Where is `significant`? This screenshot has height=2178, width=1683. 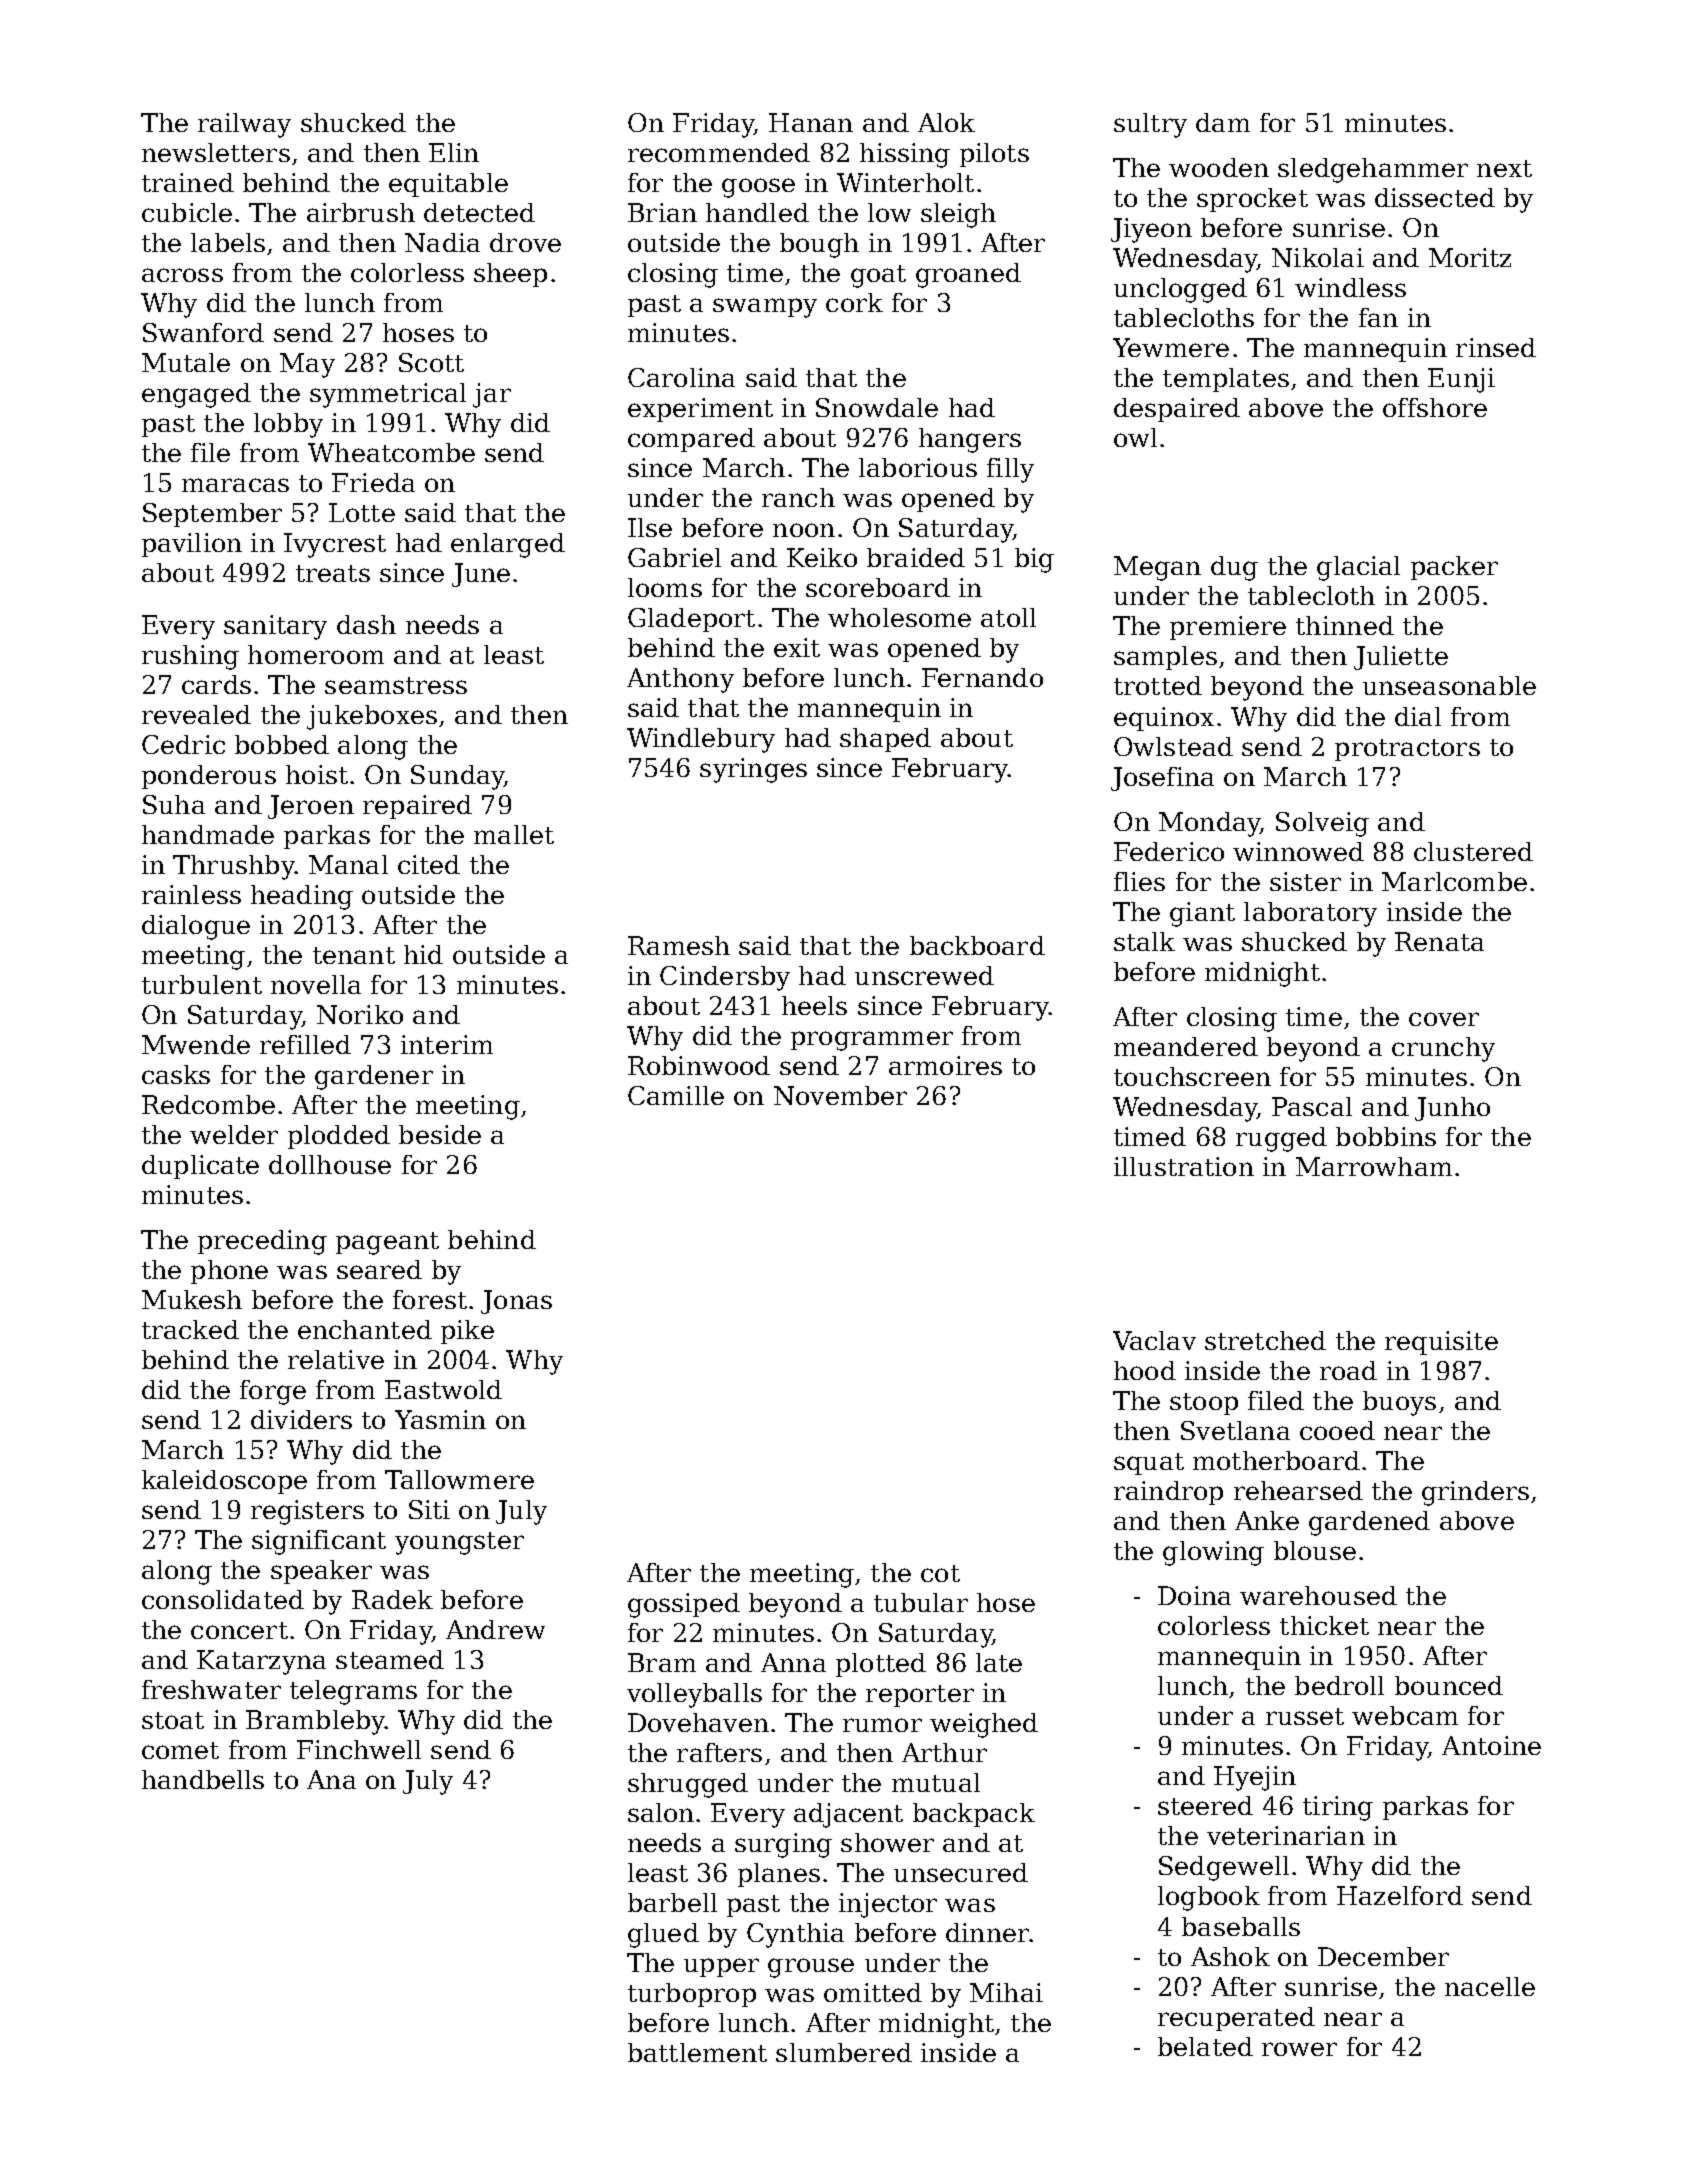 significant is located at coordinates (319, 1542).
